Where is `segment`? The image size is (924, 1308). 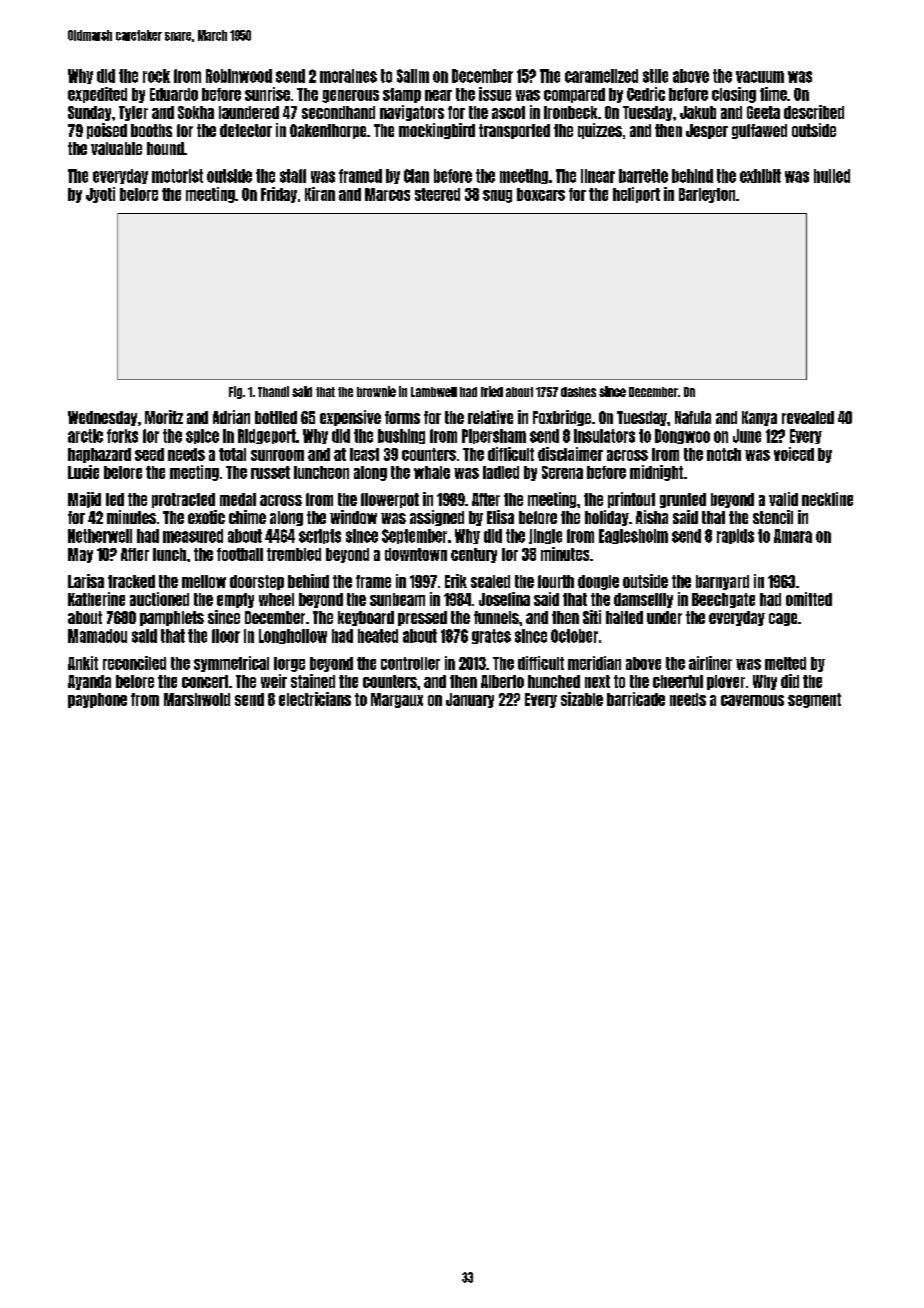
segment is located at coordinates (814, 700).
